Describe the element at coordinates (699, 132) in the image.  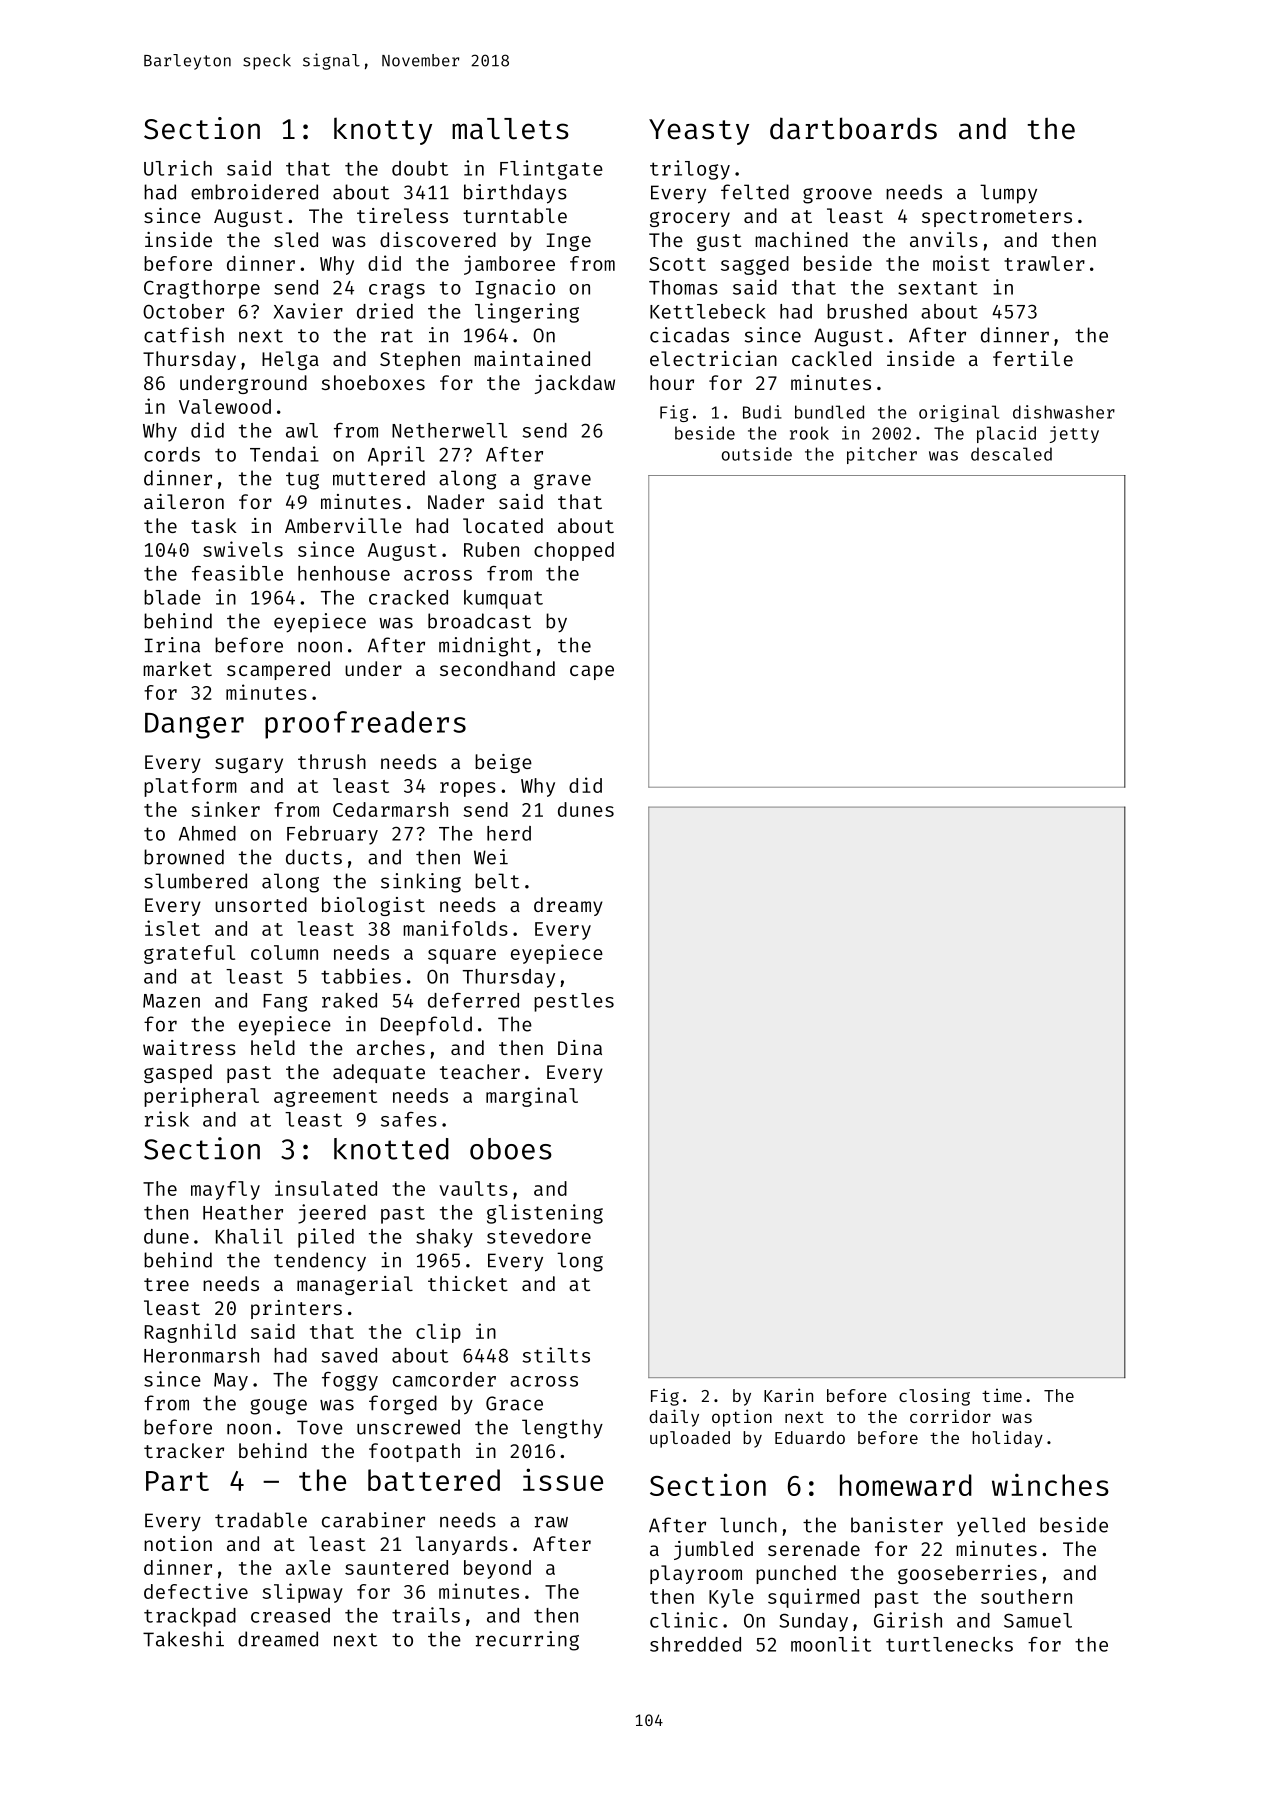
I see `Yeasty` at that location.
